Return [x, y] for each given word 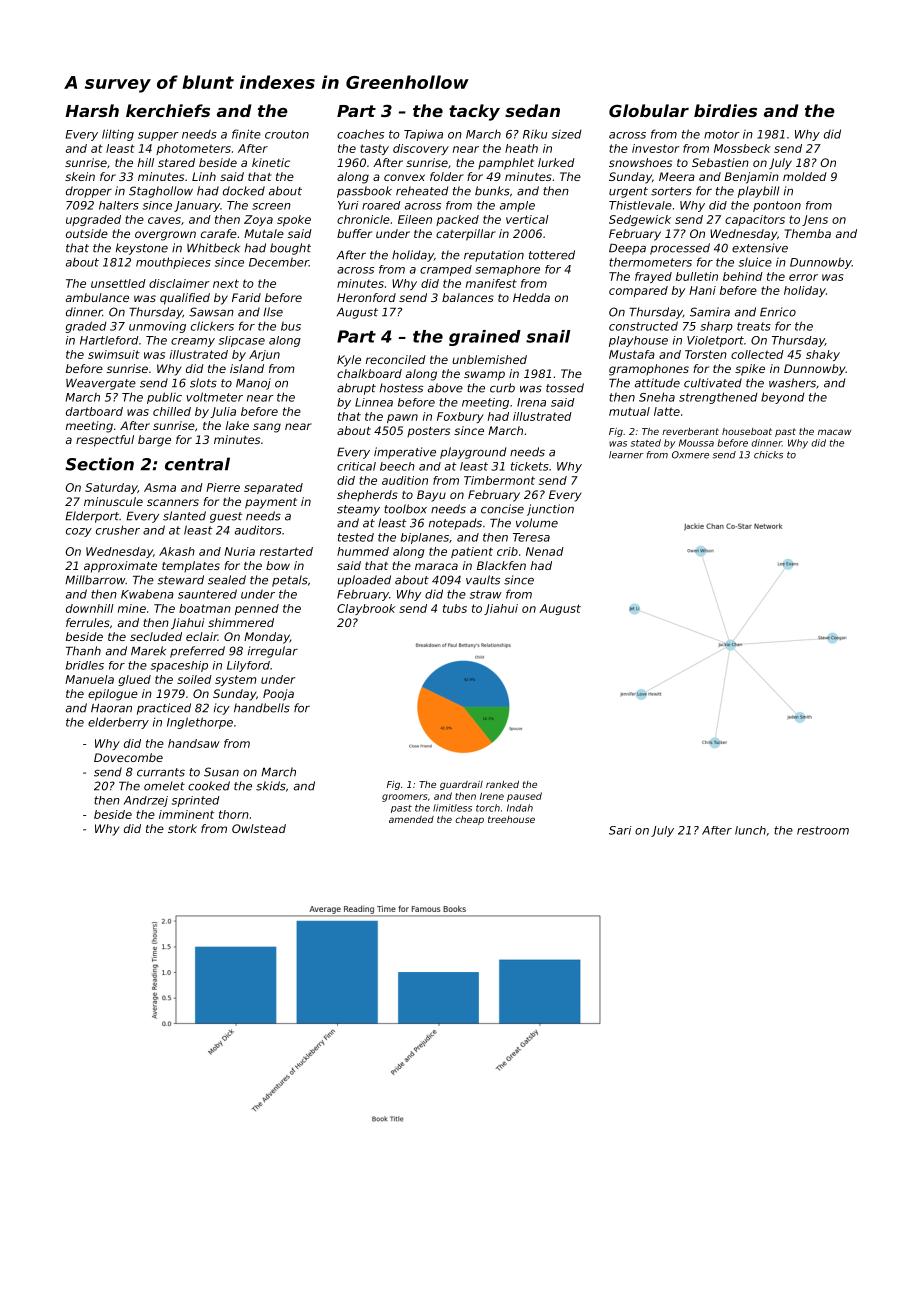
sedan [532, 110]
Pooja [278, 695]
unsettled [118, 283]
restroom [823, 830]
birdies [725, 110]
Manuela [89, 679]
